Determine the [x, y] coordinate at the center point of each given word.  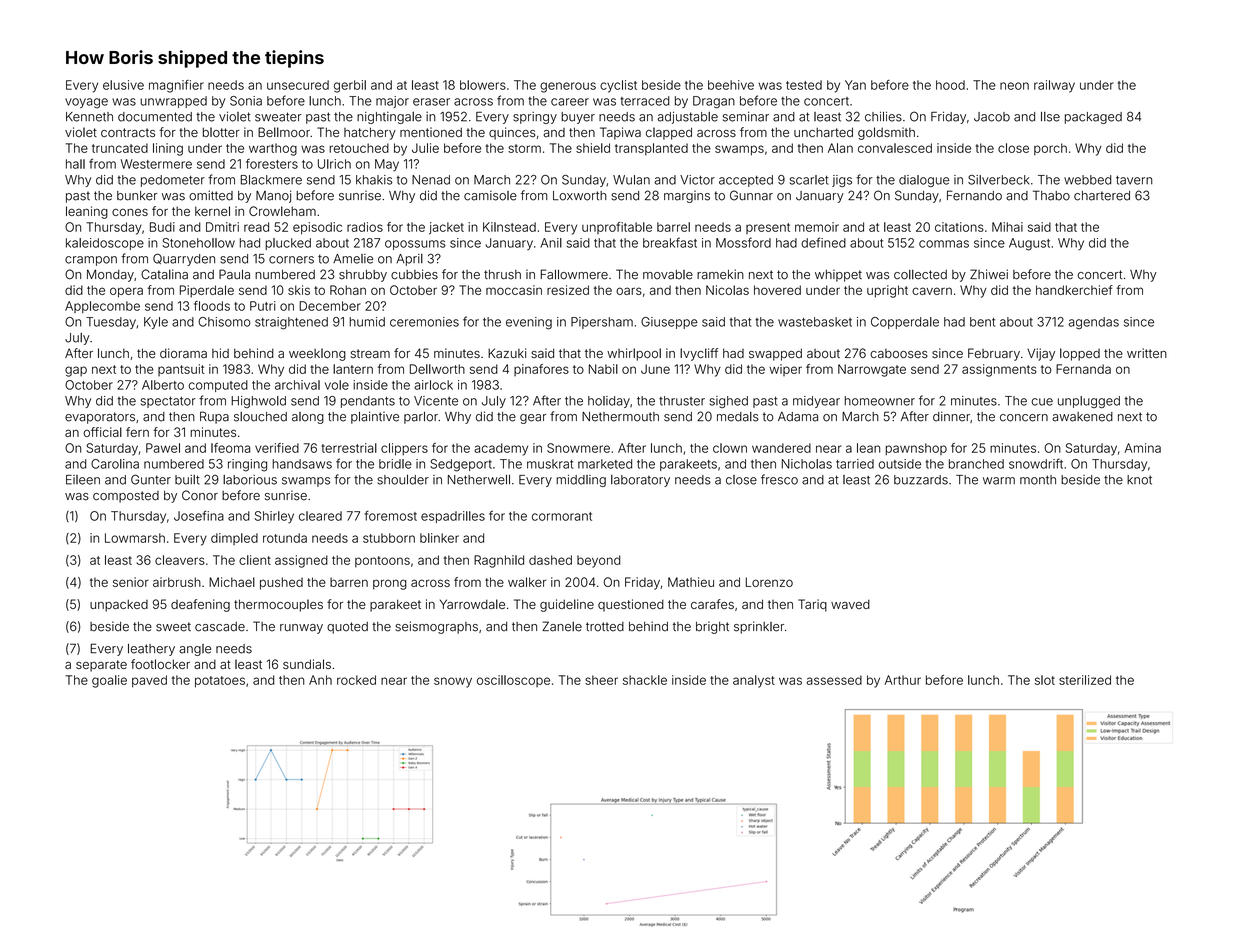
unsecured [298, 85]
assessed [834, 680]
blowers [483, 85]
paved [149, 681]
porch [1050, 149]
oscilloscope [513, 681]
